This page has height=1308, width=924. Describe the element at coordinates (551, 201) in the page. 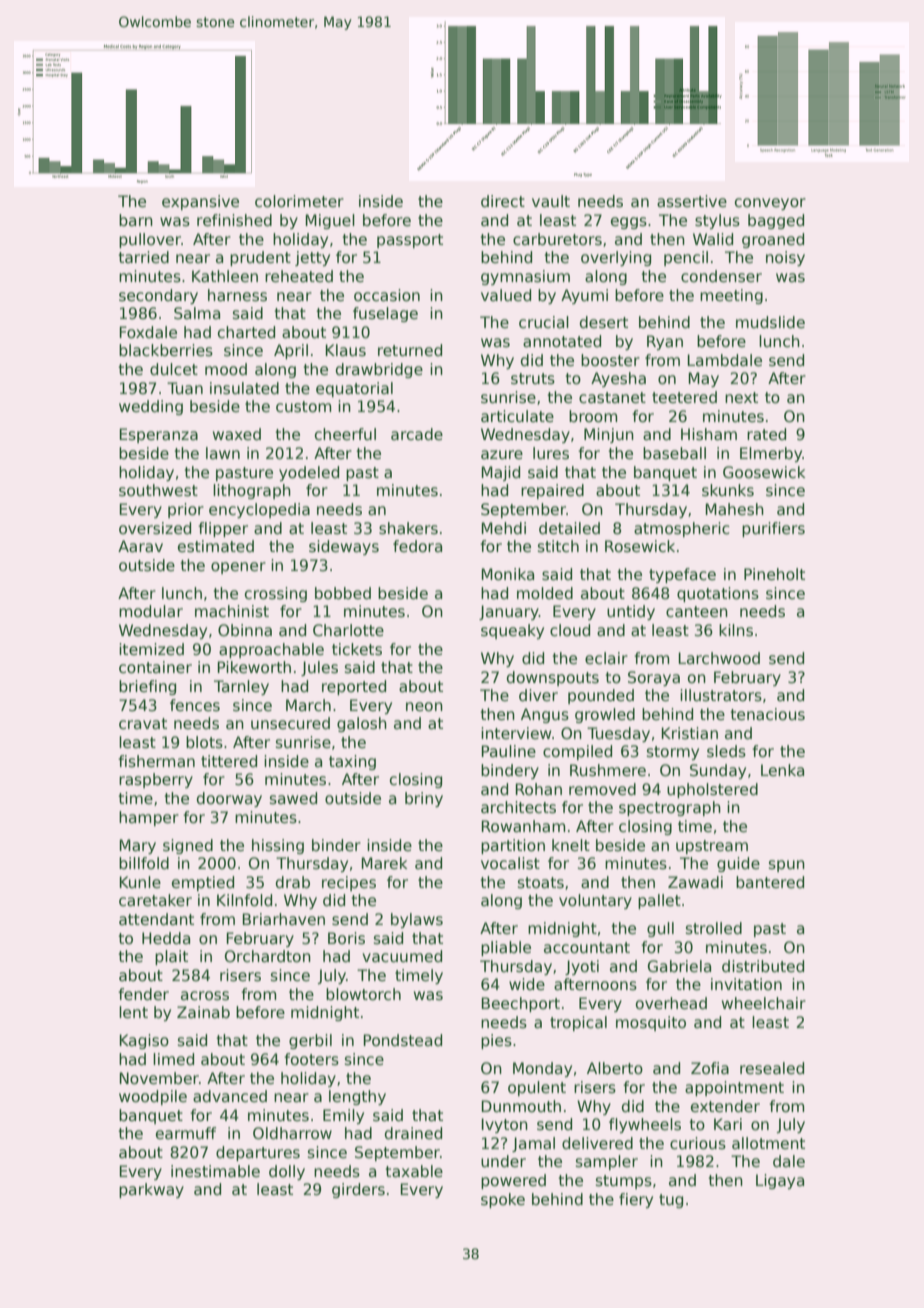

I see `vault` at that location.
